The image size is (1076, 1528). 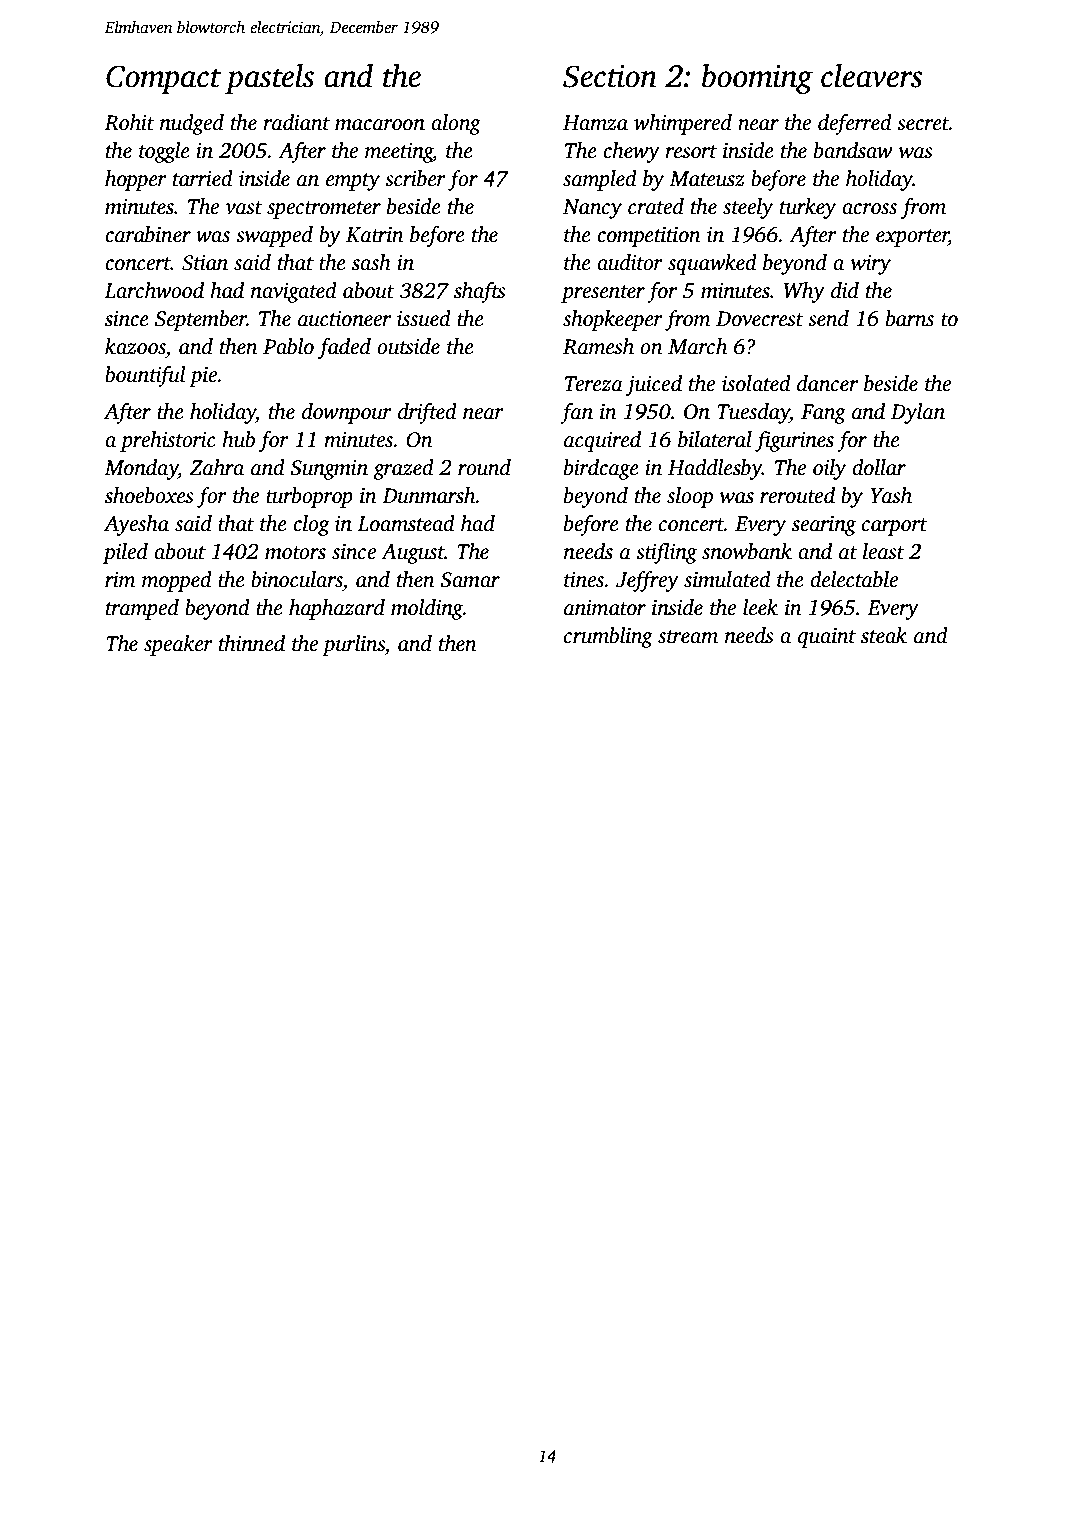 What do you see at coordinates (470, 580) in the screenshot?
I see `Samar` at bounding box center [470, 580].
